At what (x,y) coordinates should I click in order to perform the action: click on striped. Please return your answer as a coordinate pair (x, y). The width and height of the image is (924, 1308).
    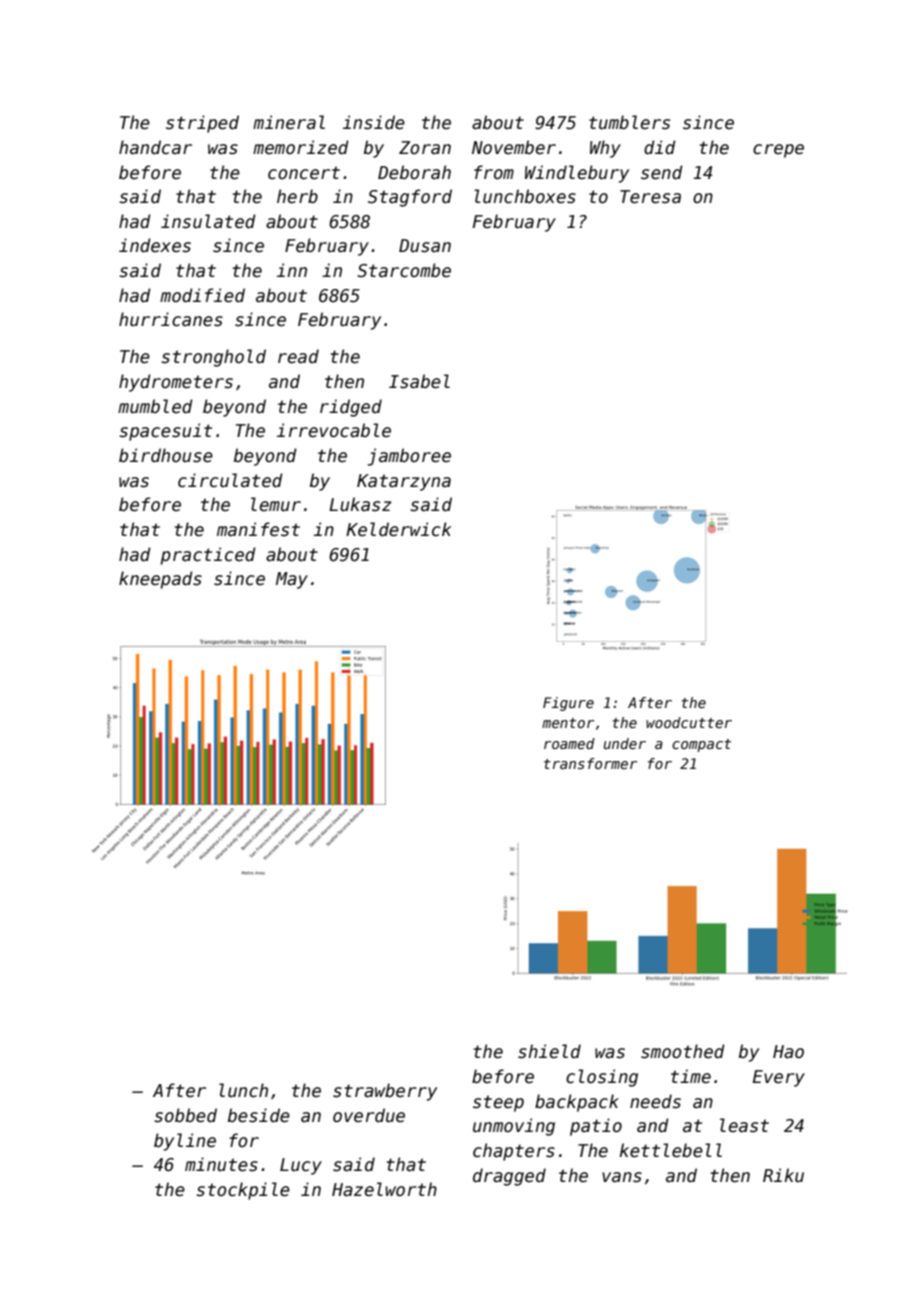
    Looking at the image, I should click on (202, 124).
